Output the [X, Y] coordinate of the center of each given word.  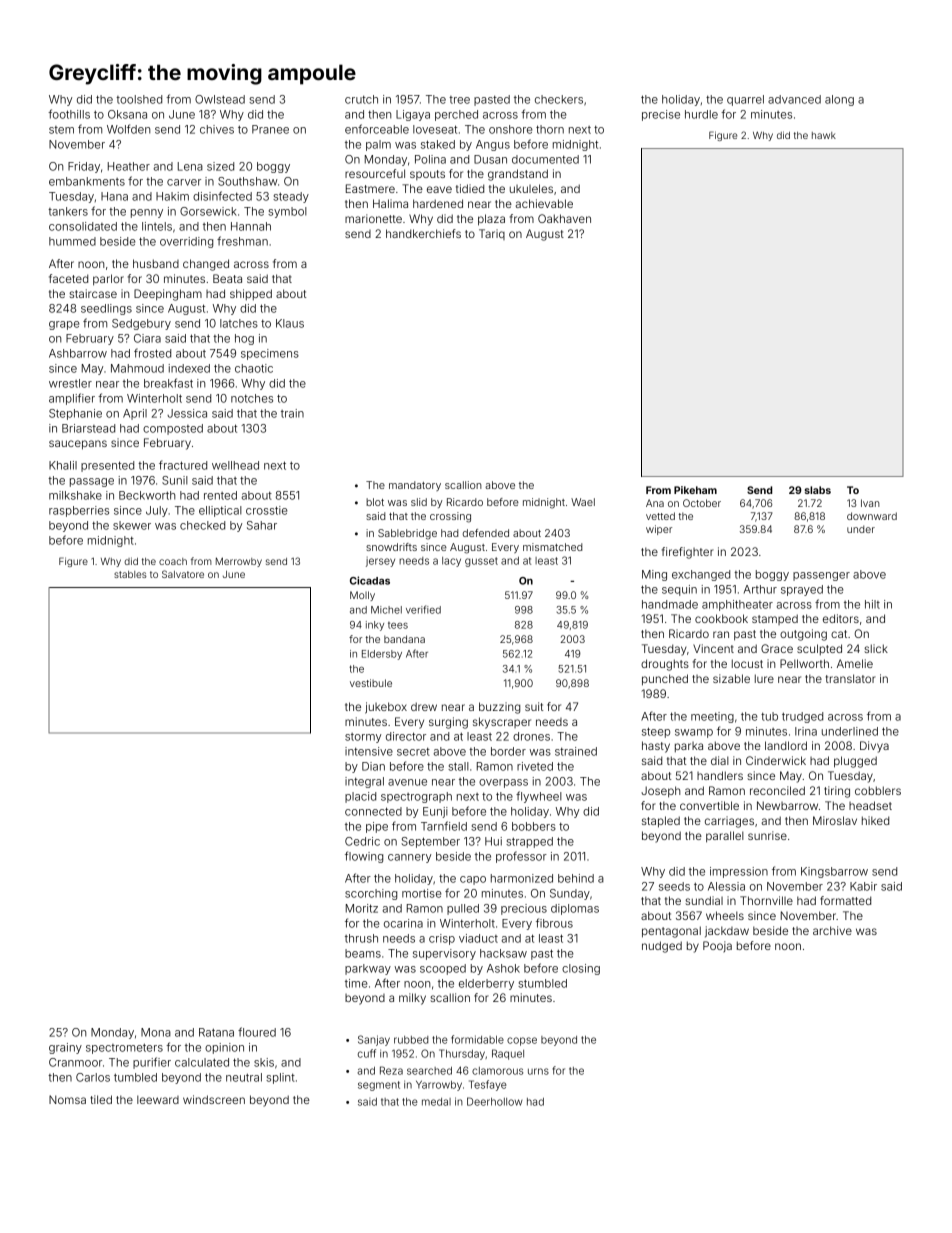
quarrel [745, 100]
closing [581, 969]
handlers [720, 775]
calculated [202, 1062]
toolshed [139, 99]
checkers [559, 99]
